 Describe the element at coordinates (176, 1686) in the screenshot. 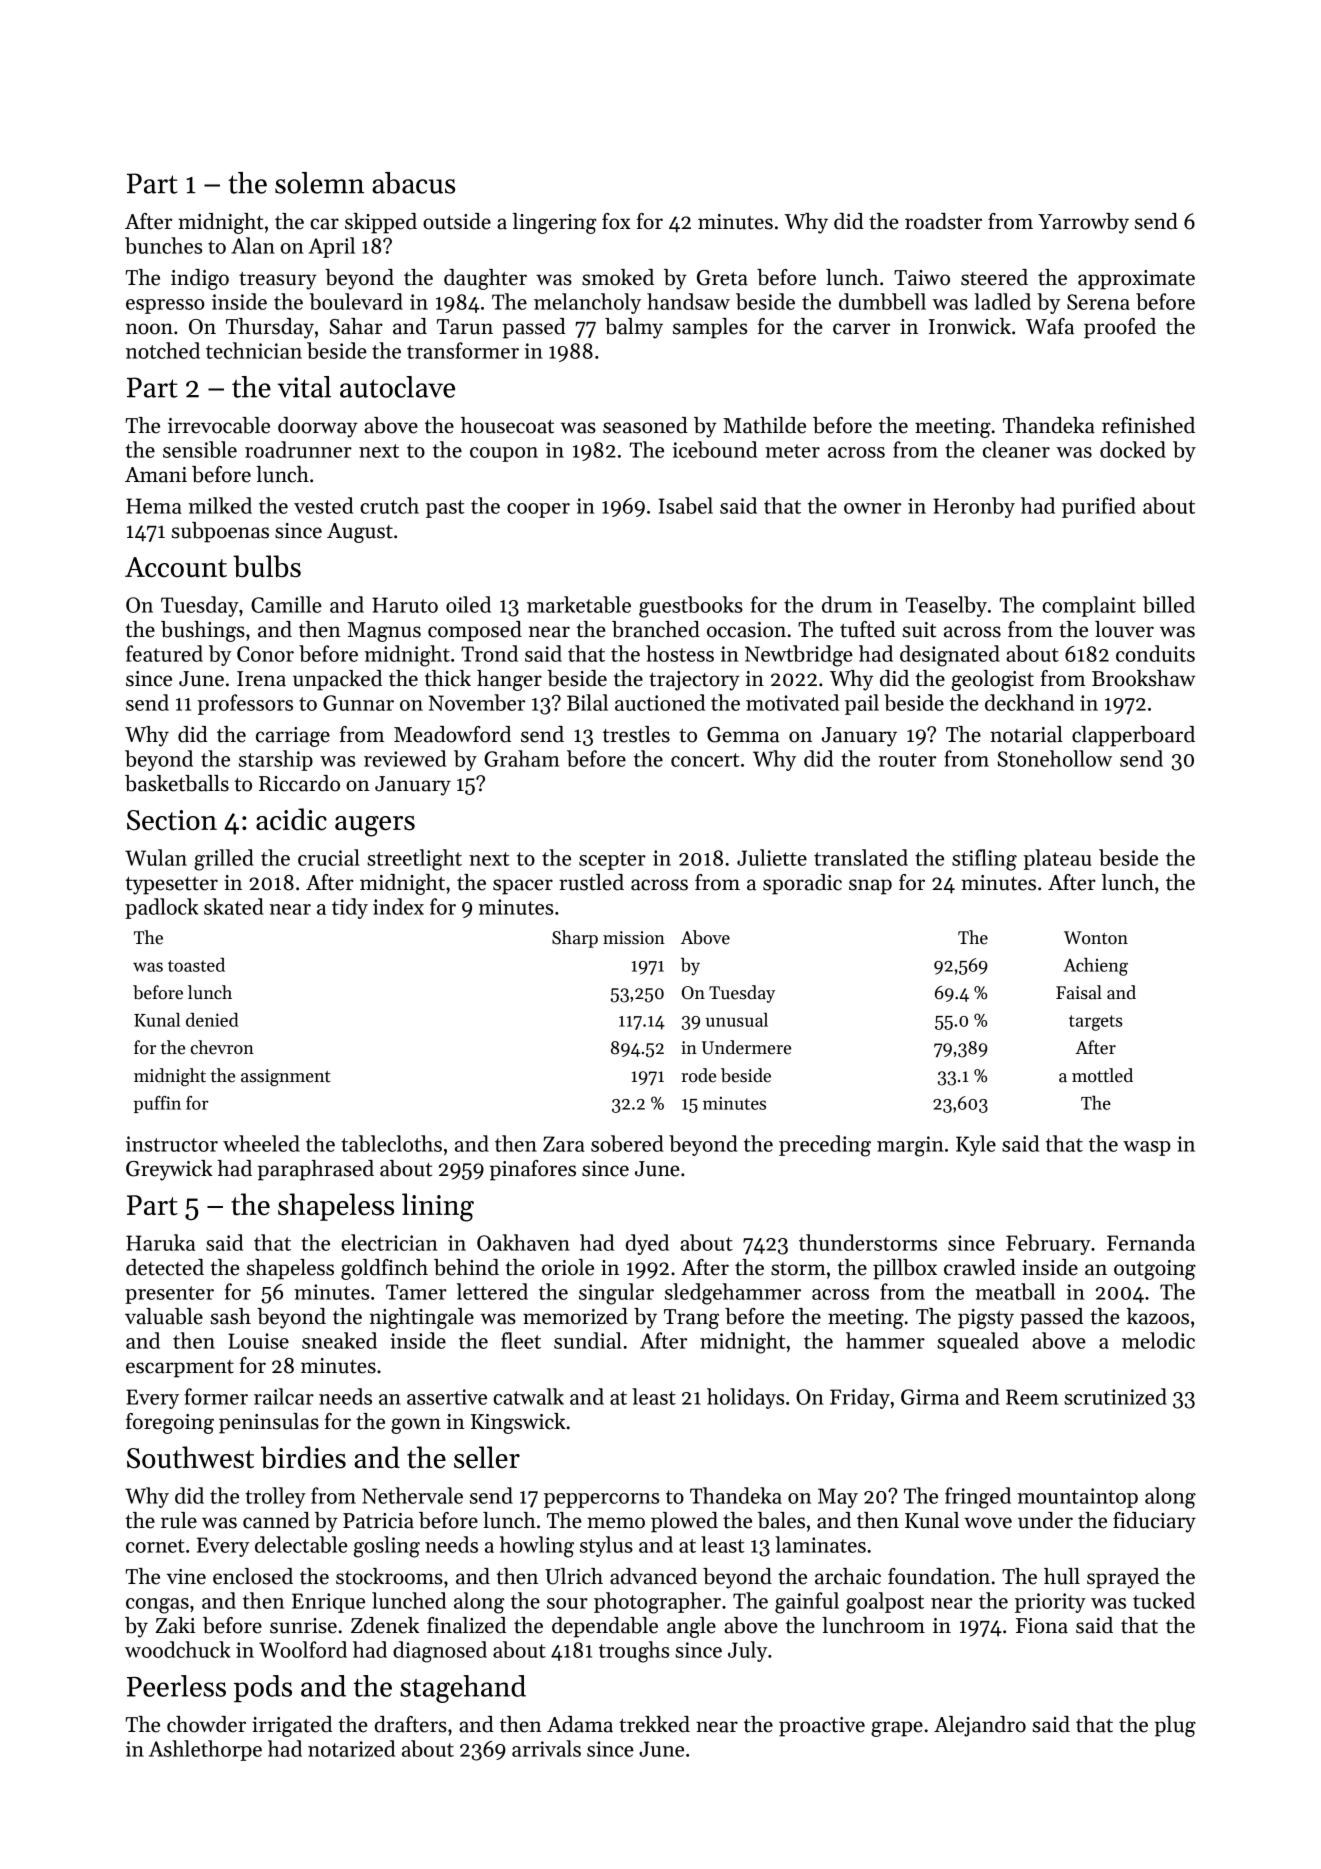

I see `Peerless` at that location.
